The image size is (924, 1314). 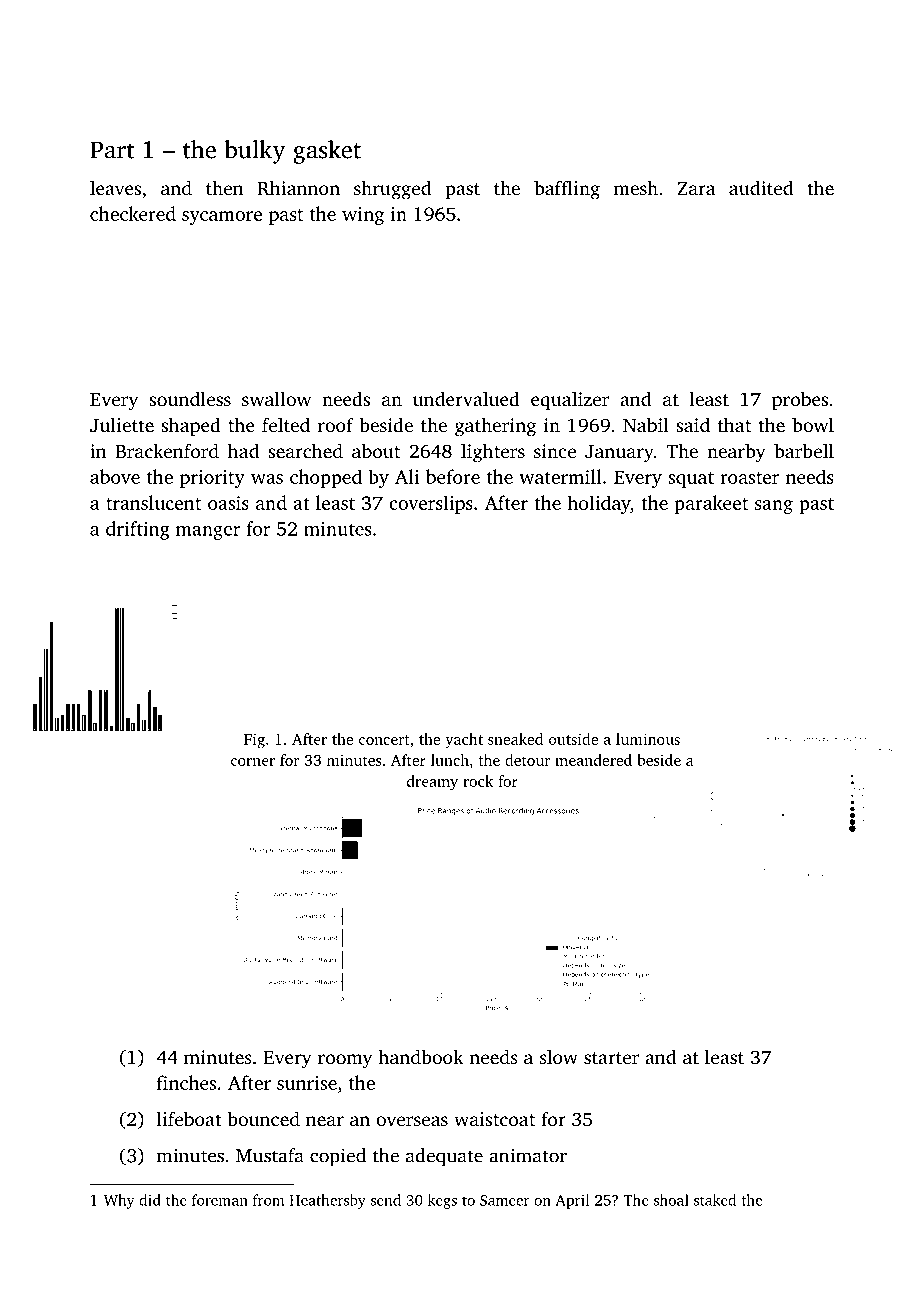 I want to click on starter, so click(x=611, y=1058).
